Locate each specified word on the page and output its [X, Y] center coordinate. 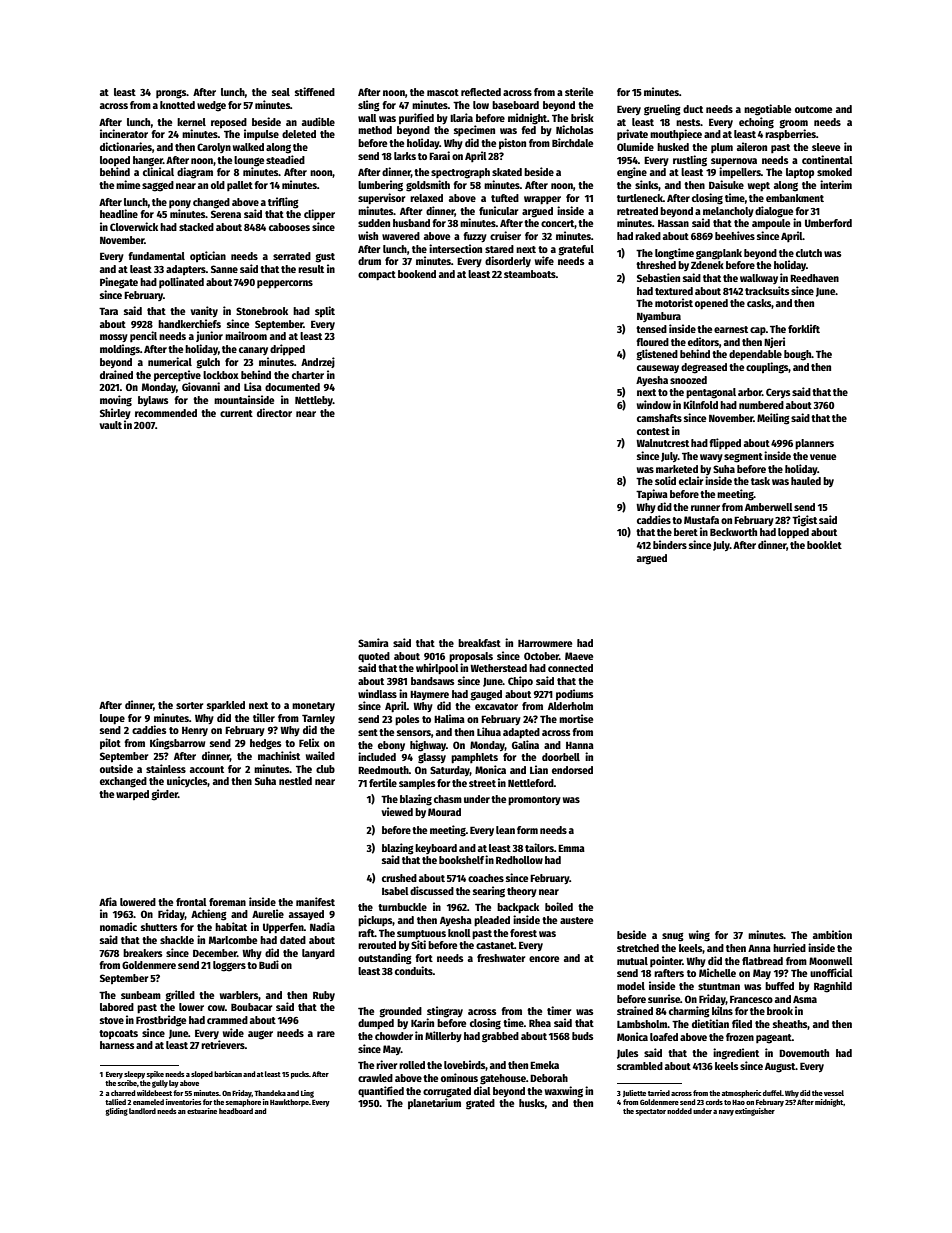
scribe [127, 1083]
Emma [571, 848]
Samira [373, 642]
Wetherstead [498, 668]
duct [693, 109]
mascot [443, 92]
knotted [177, 105]
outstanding [385, 959]
